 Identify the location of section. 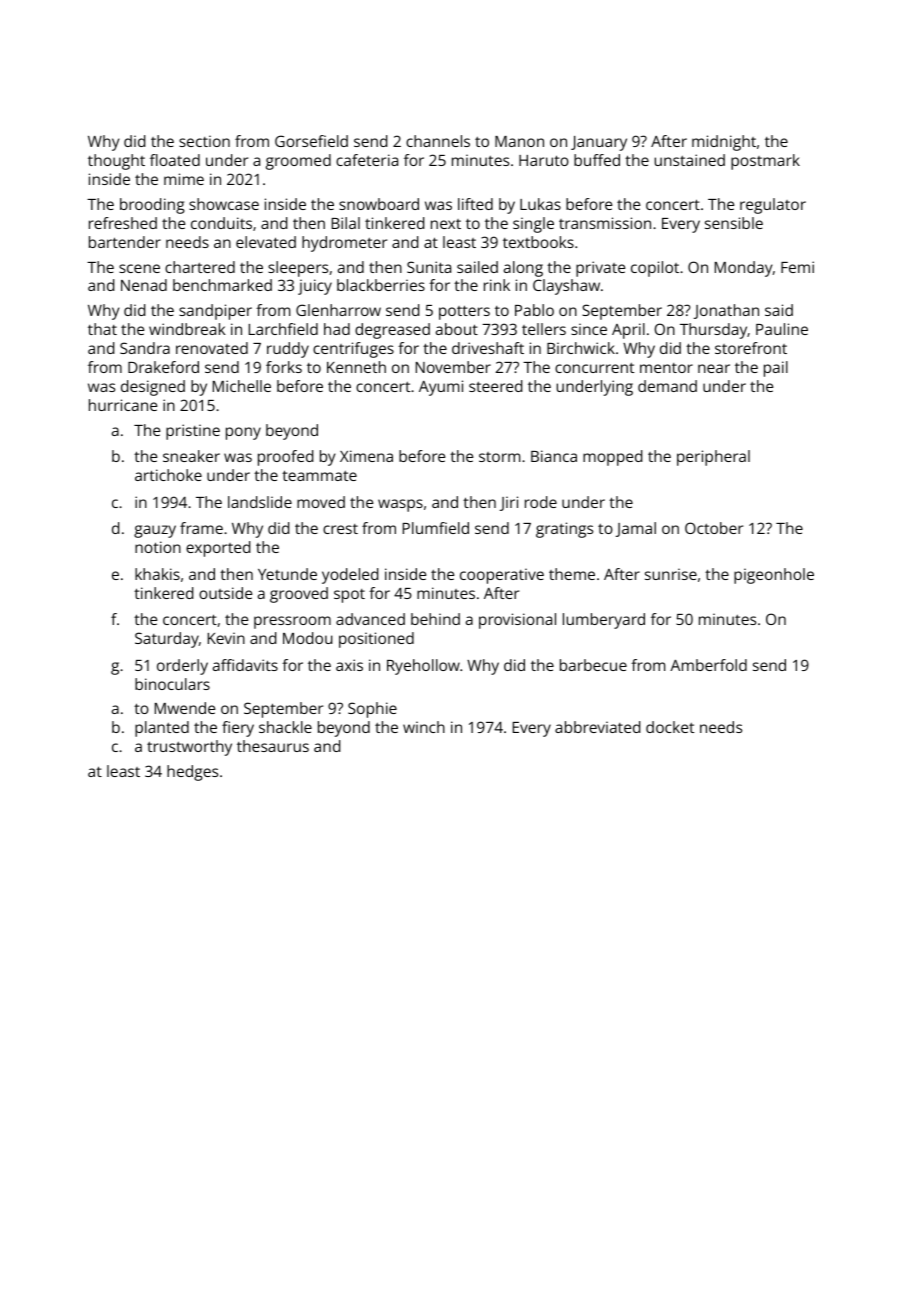
(204, 141).
